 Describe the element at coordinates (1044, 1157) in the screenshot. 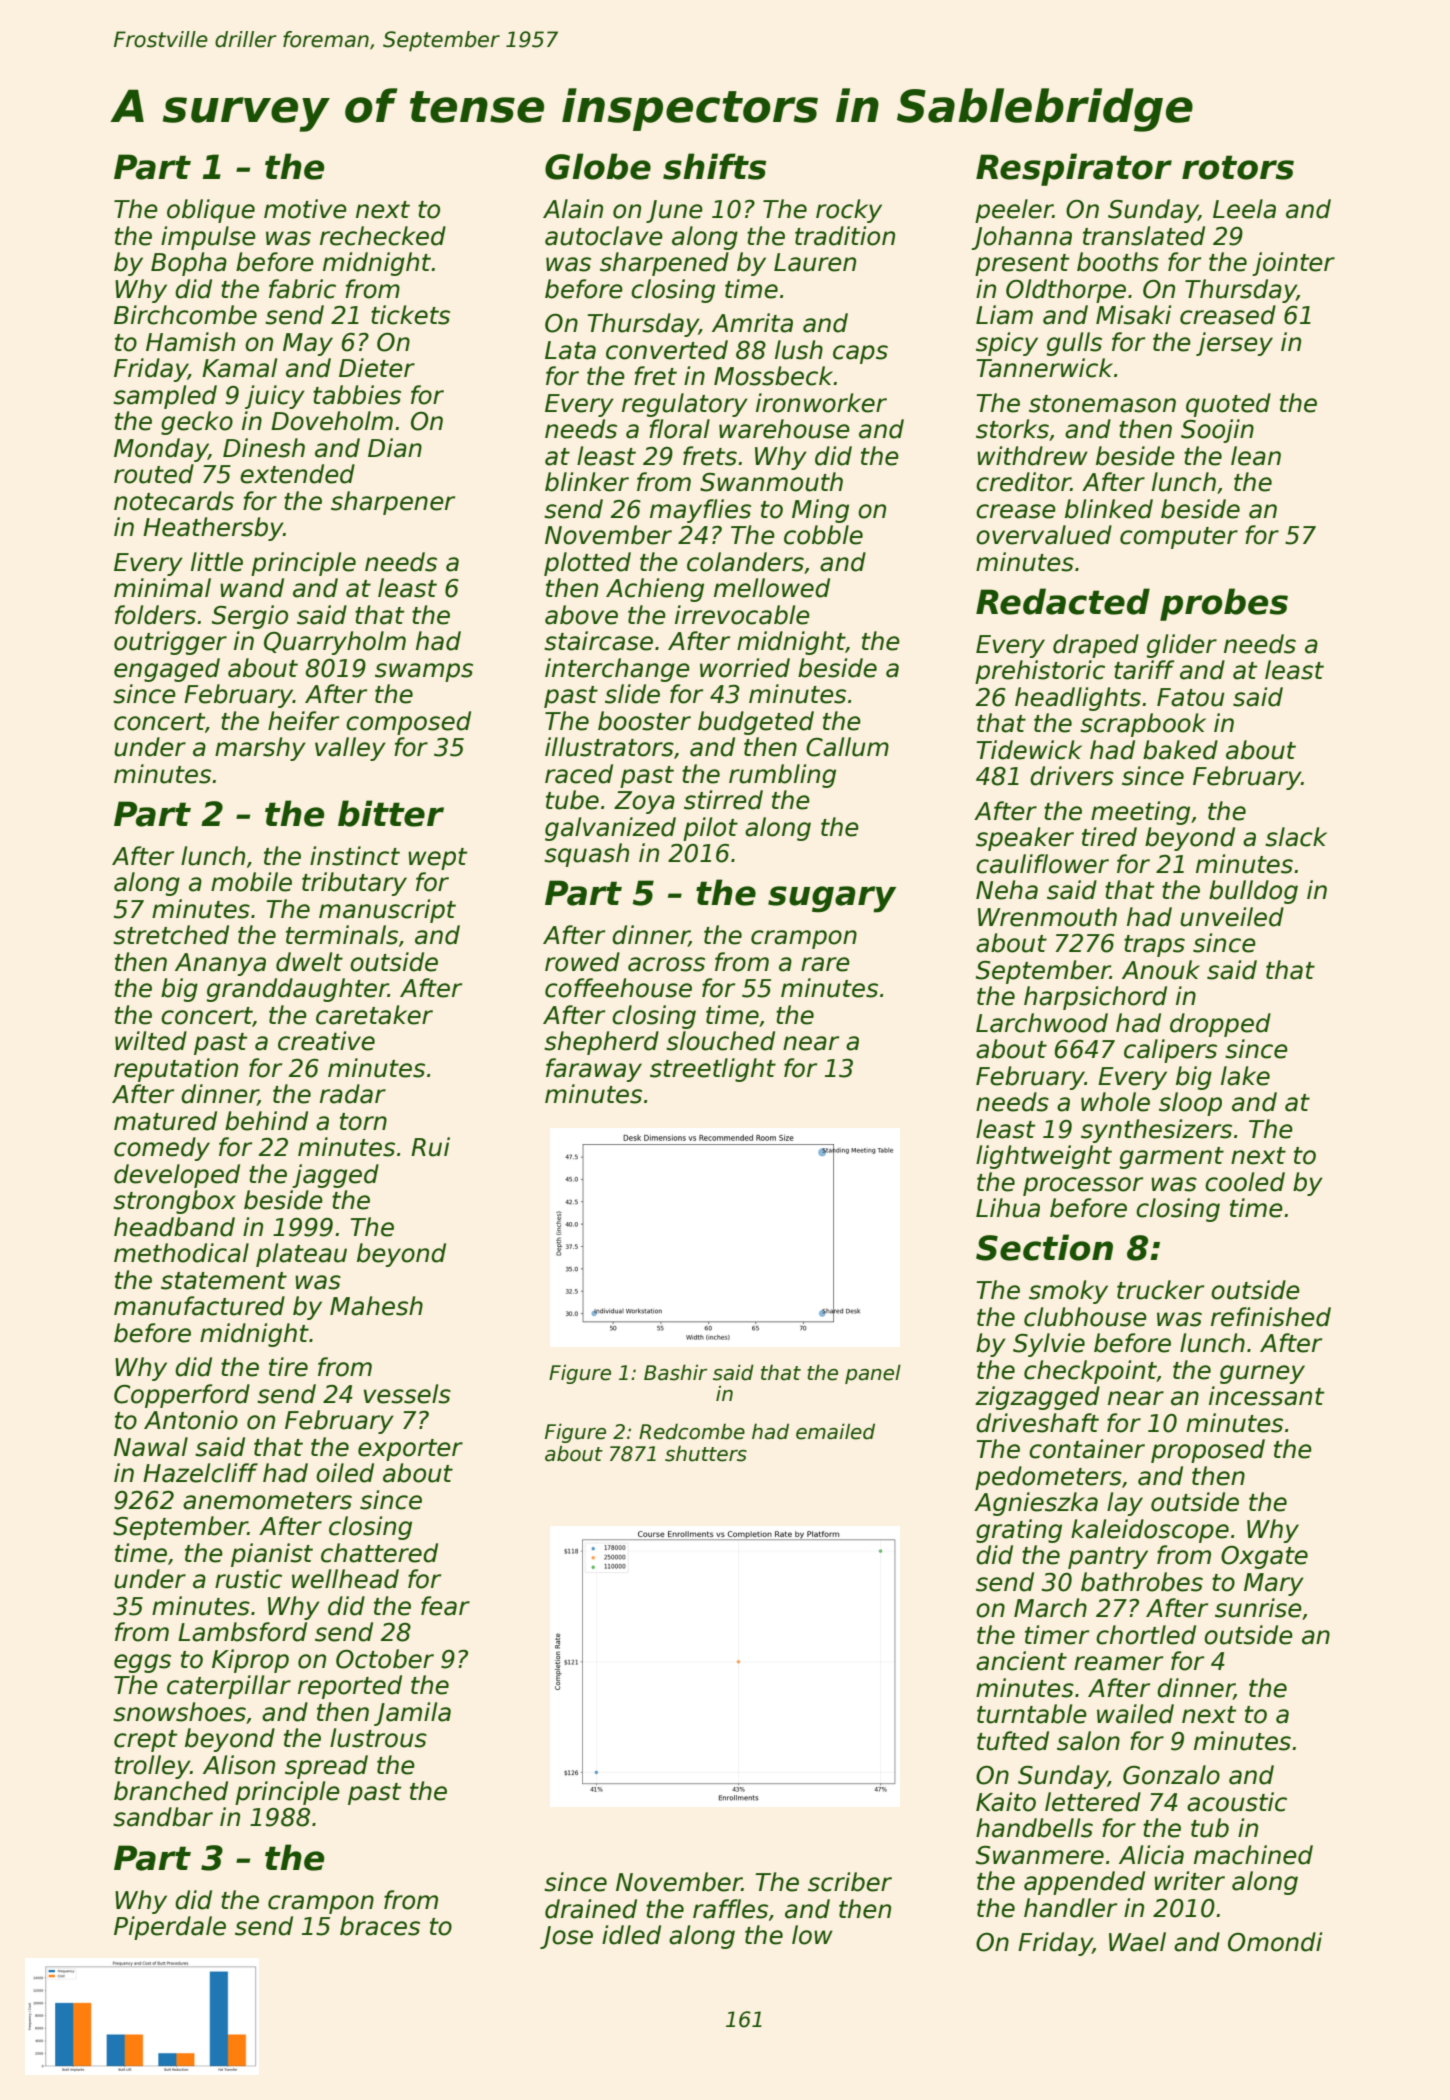

I see `lightweight` at that location.
